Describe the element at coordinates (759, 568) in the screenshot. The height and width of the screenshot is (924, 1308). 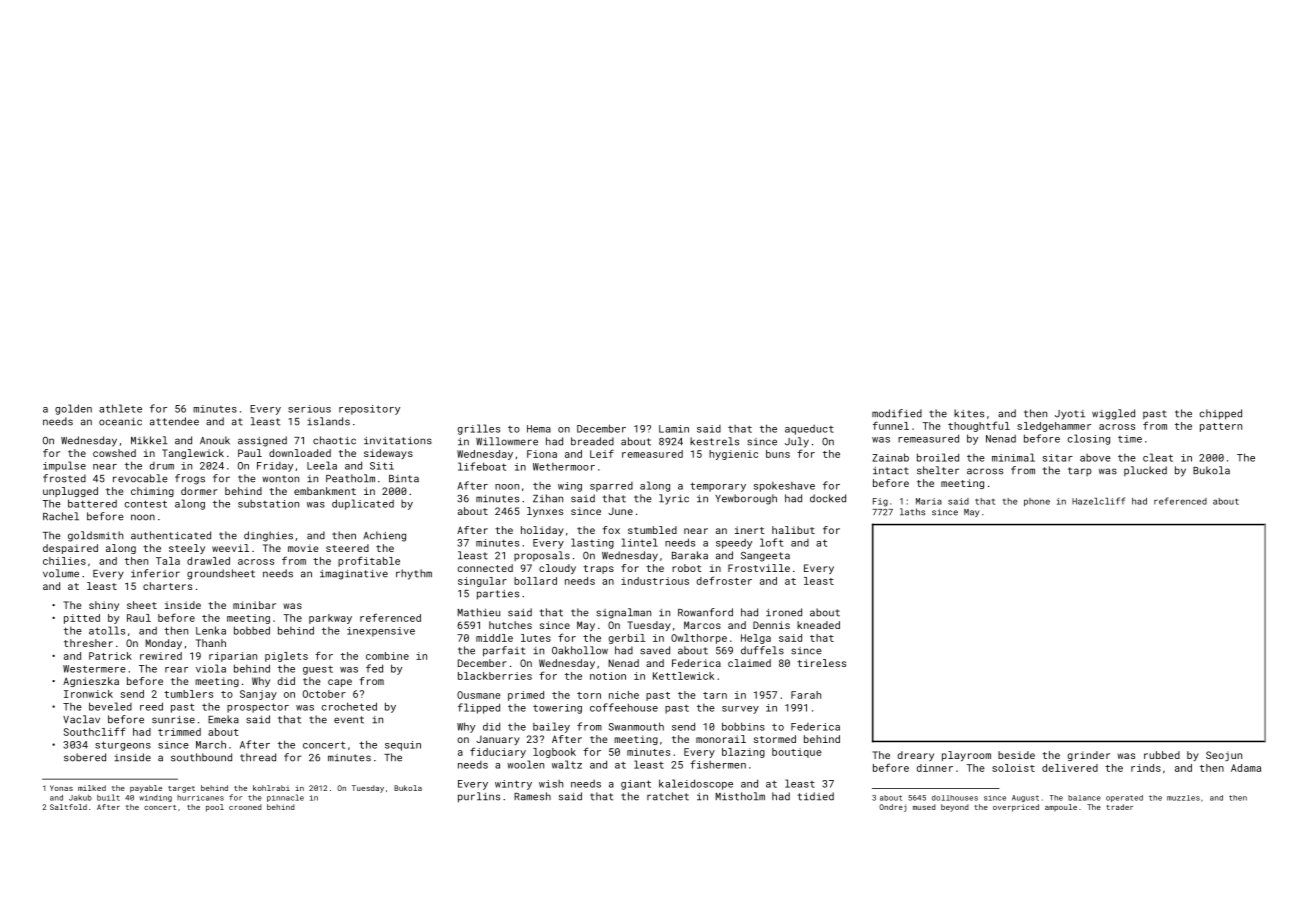
I see `Frostville` at that location.
